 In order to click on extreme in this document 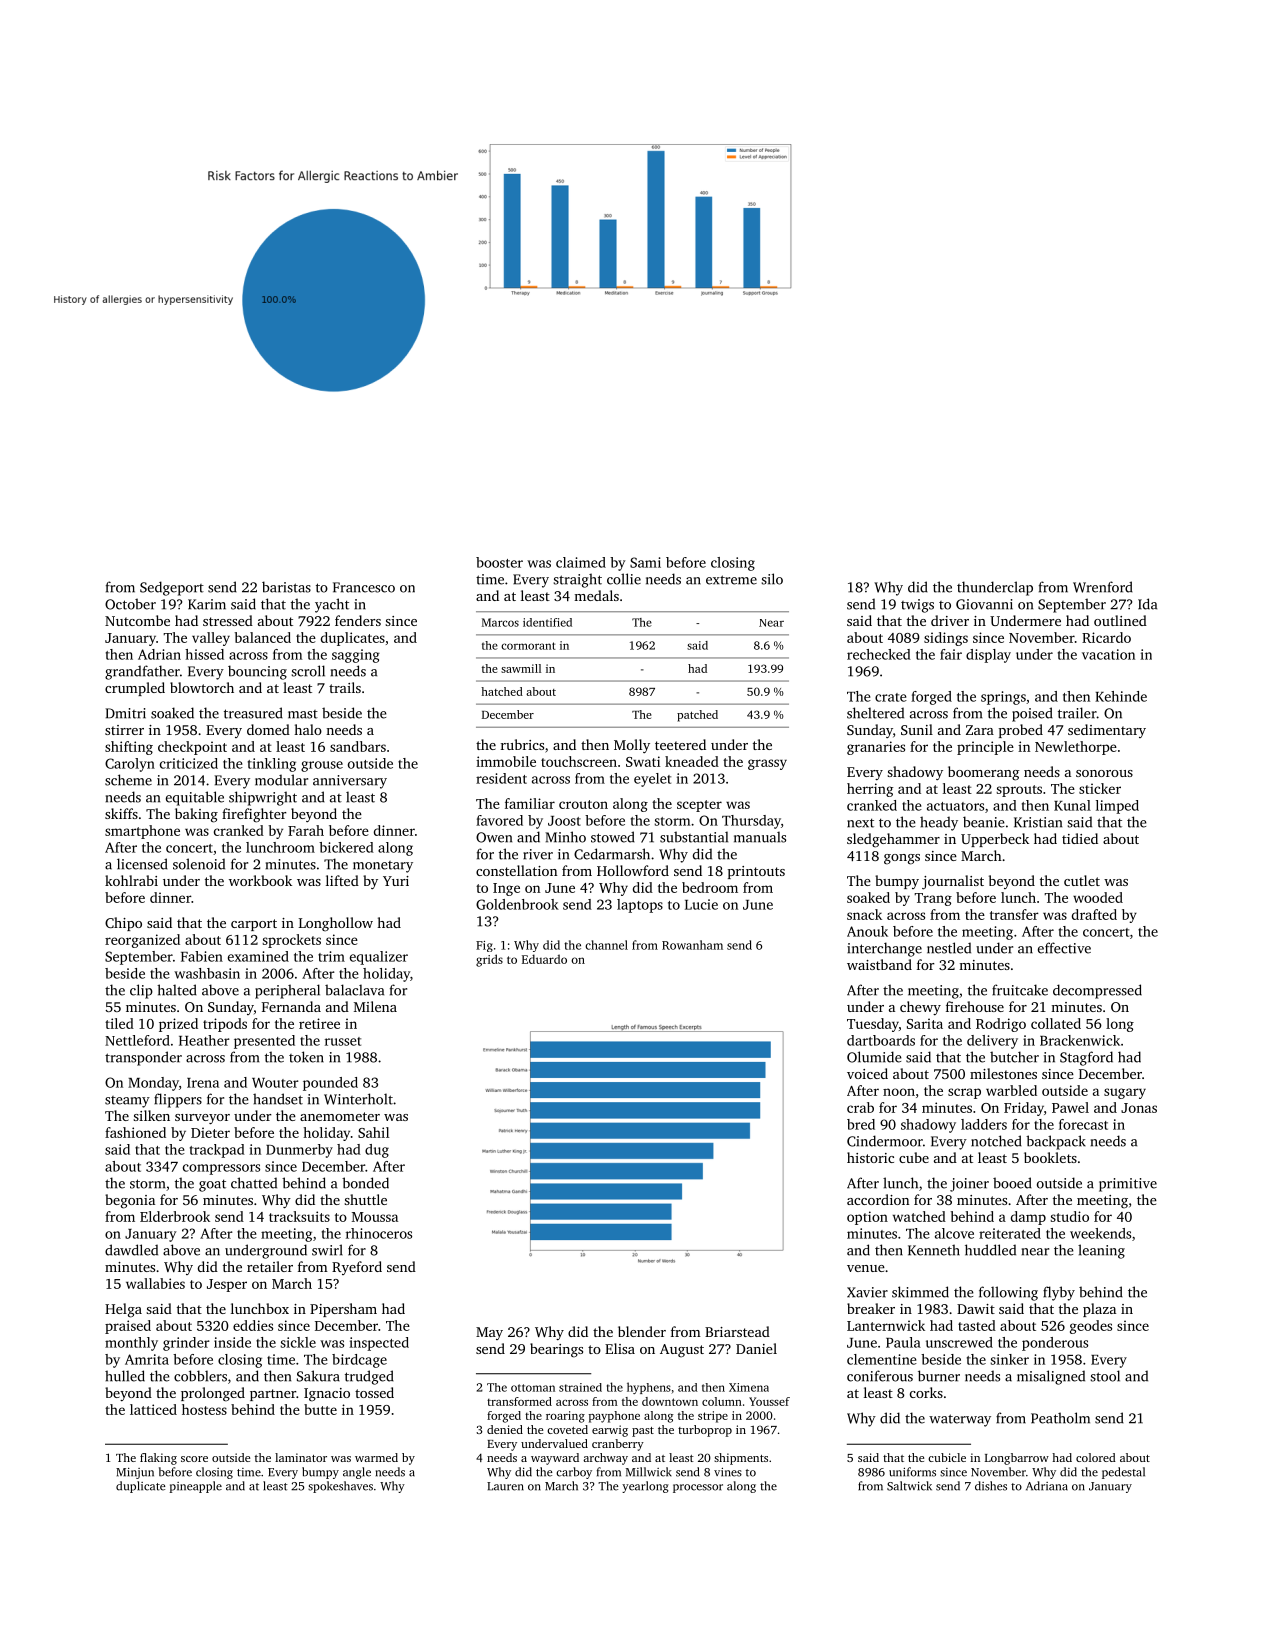, I will do `click(731, 580)`.
